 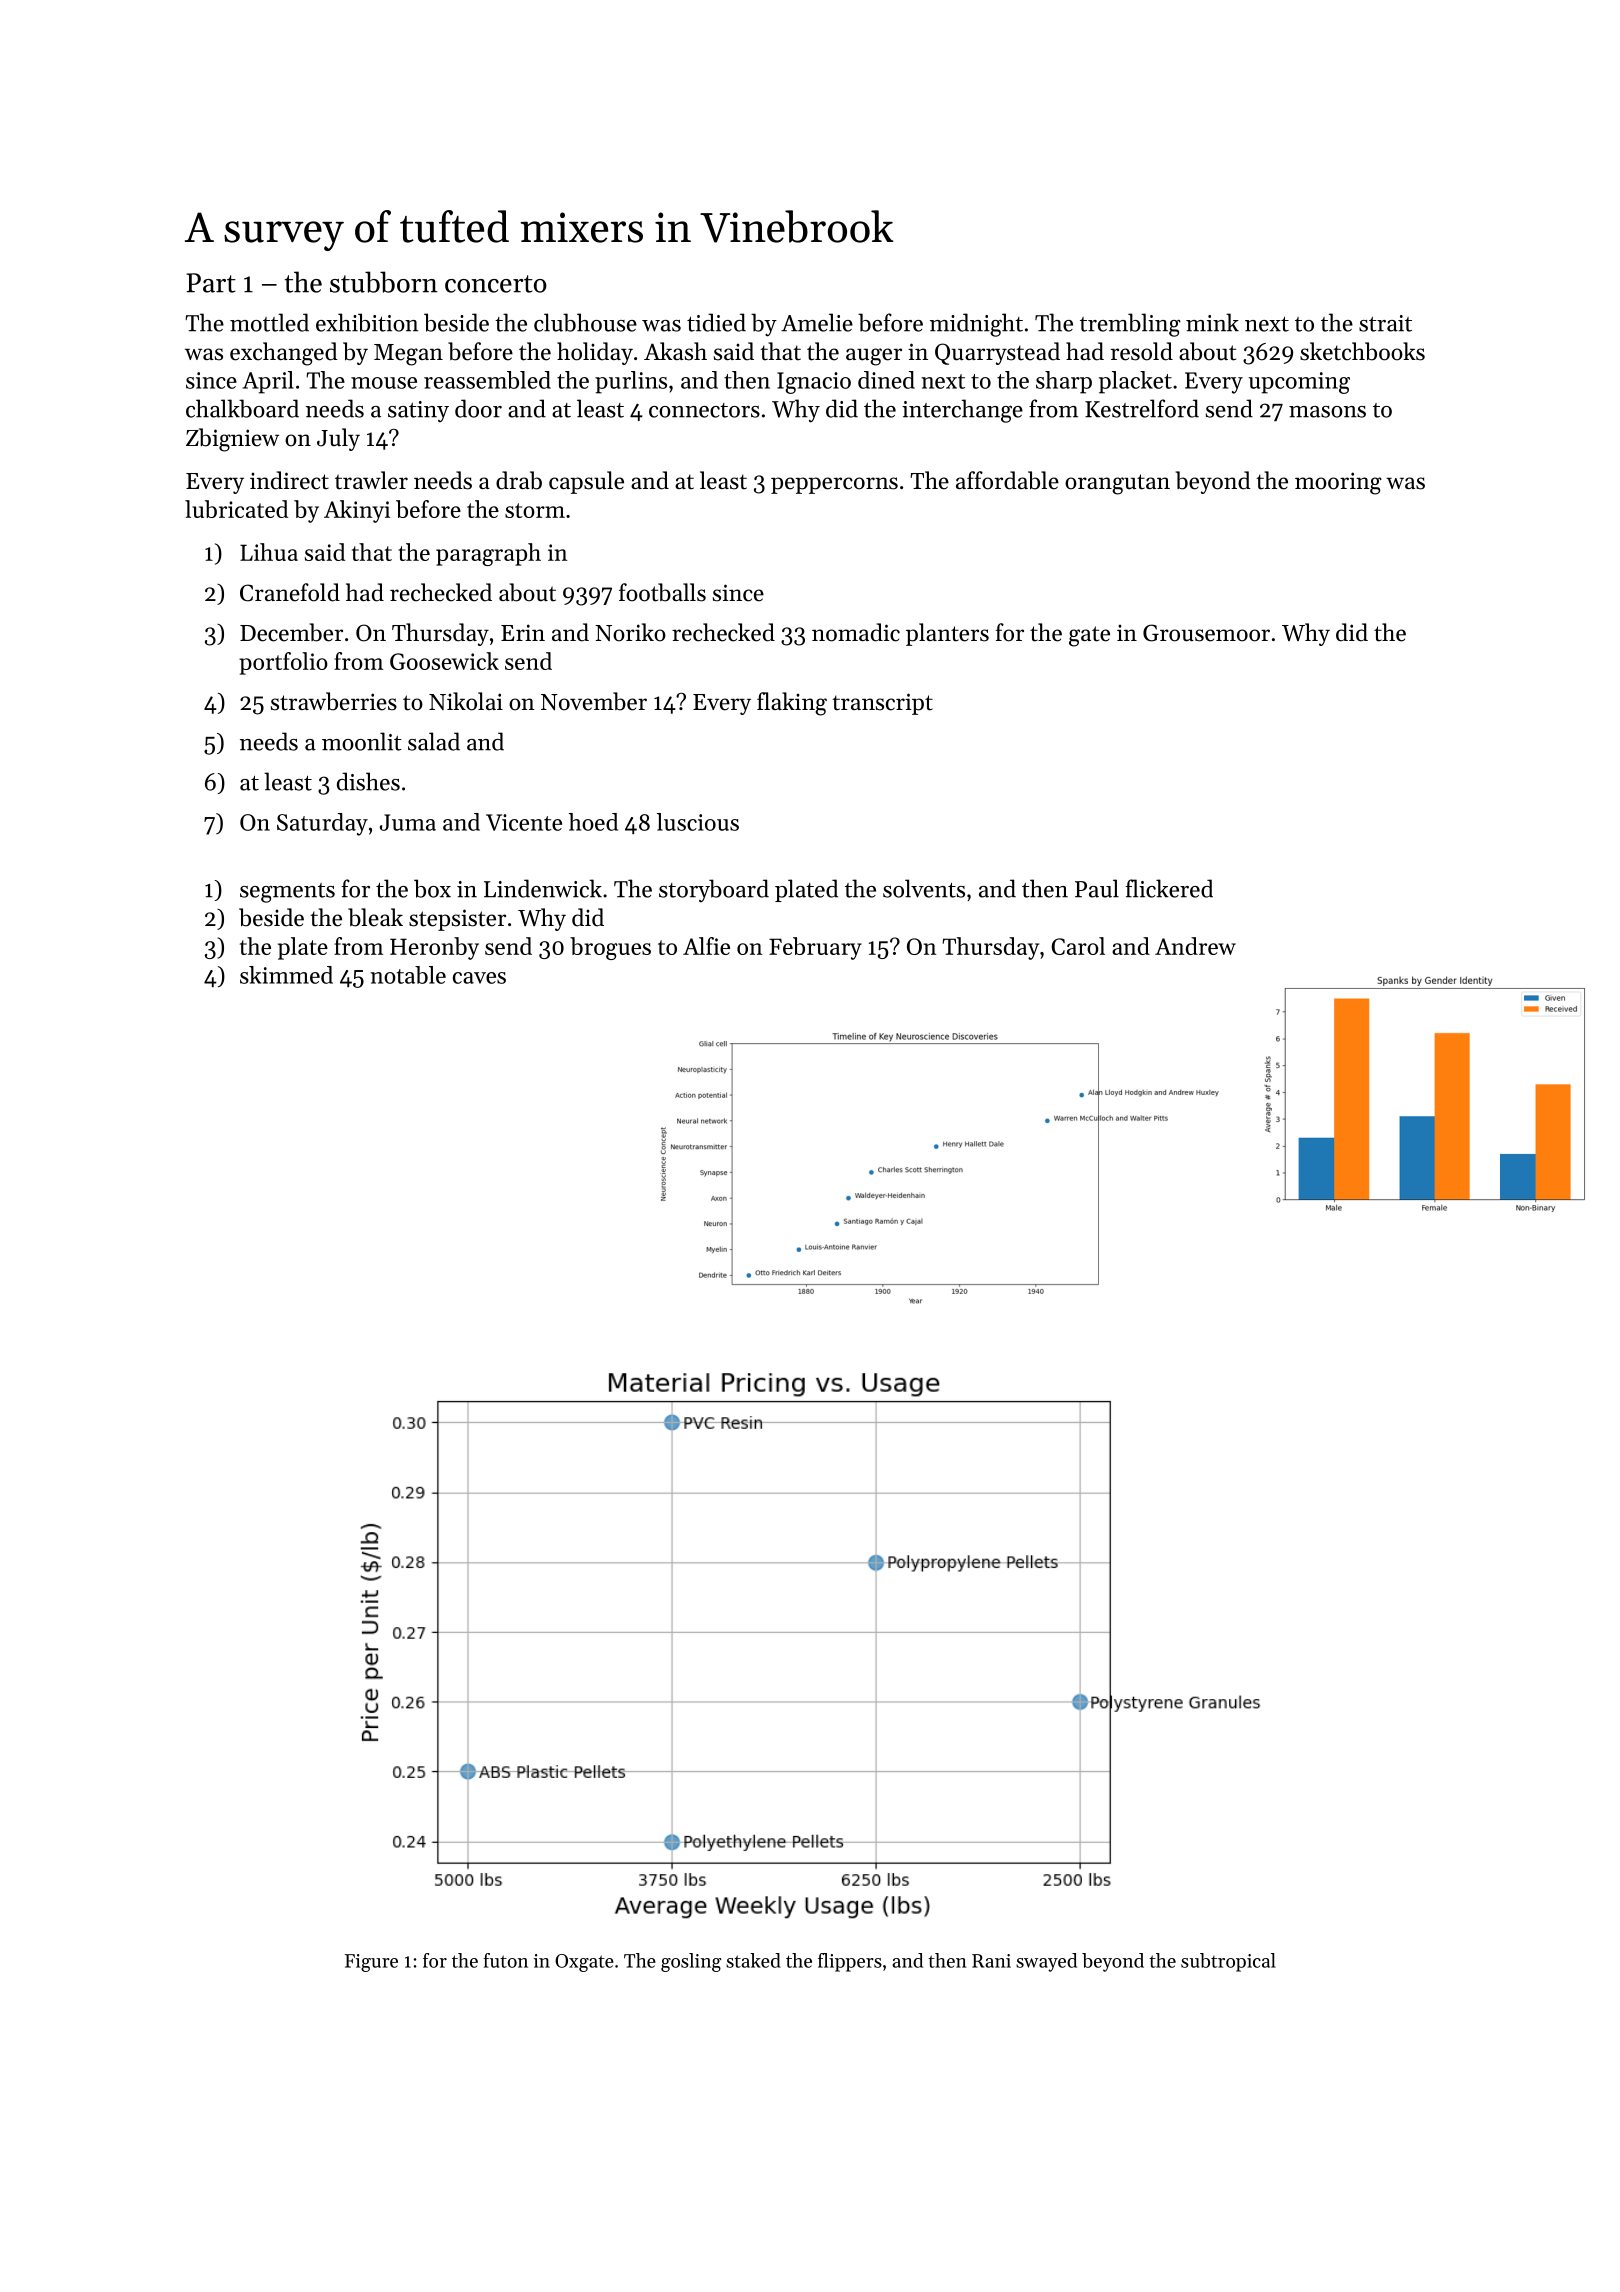 What do you see at coordinates (976, 325) in the screenshot?
I see `midnight` at bounding box center [976, 325].
